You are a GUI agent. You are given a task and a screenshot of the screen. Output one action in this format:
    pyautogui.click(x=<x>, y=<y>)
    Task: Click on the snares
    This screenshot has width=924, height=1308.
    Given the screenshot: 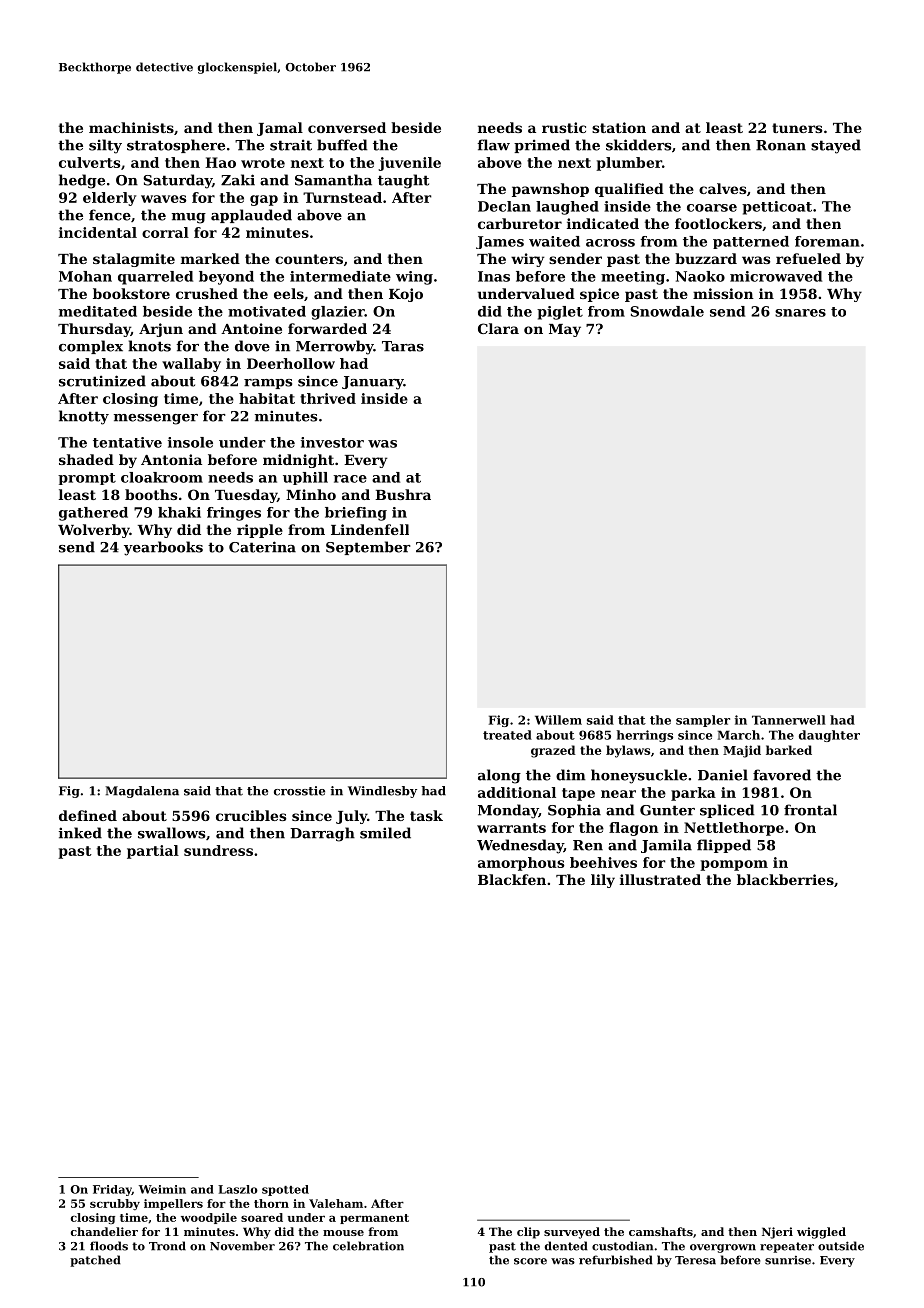 What is the action you would take?
    pyautogui.click(x=800, y=313)
